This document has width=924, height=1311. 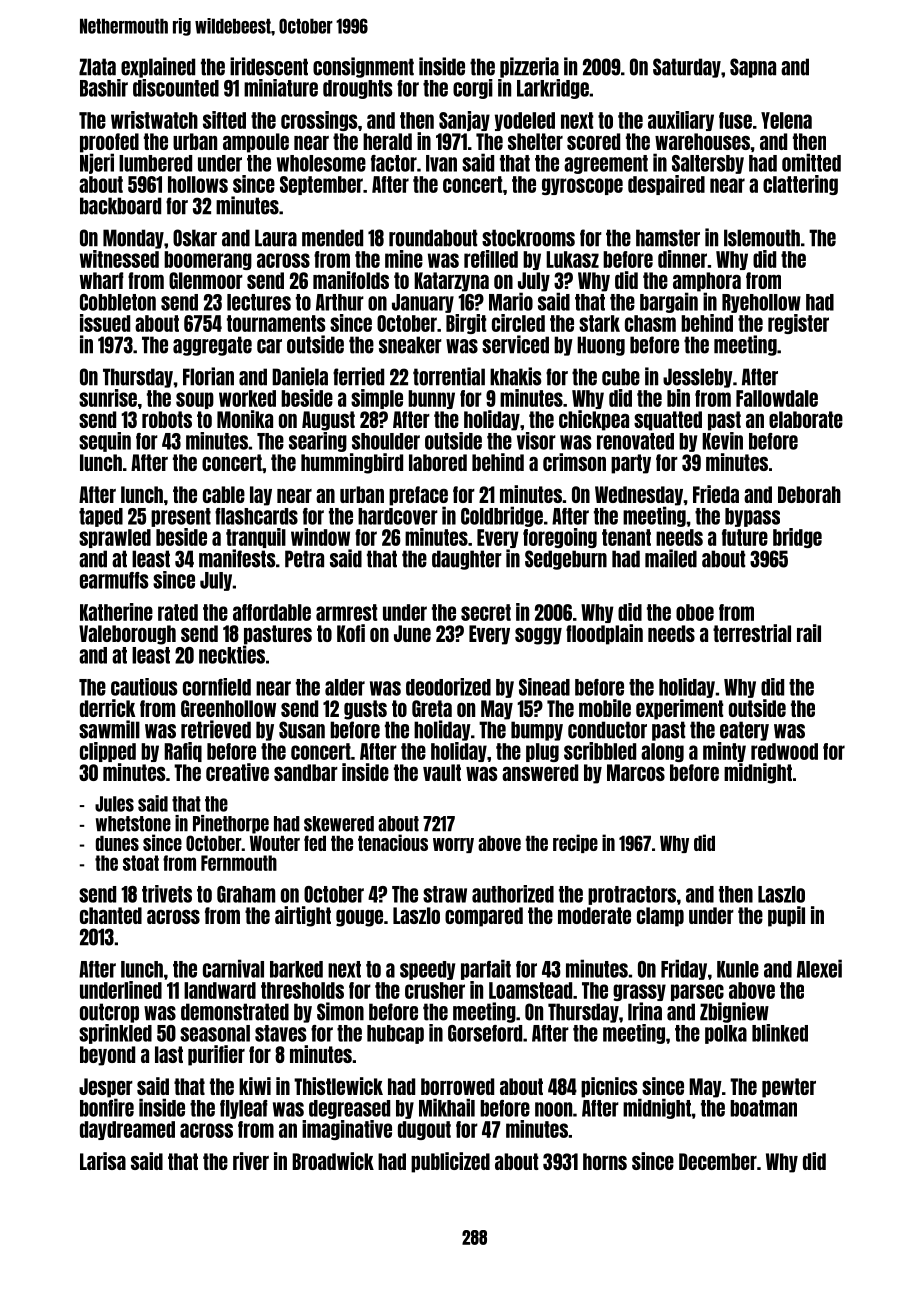 I want to click on horns, so click(x=605, y=1161).
